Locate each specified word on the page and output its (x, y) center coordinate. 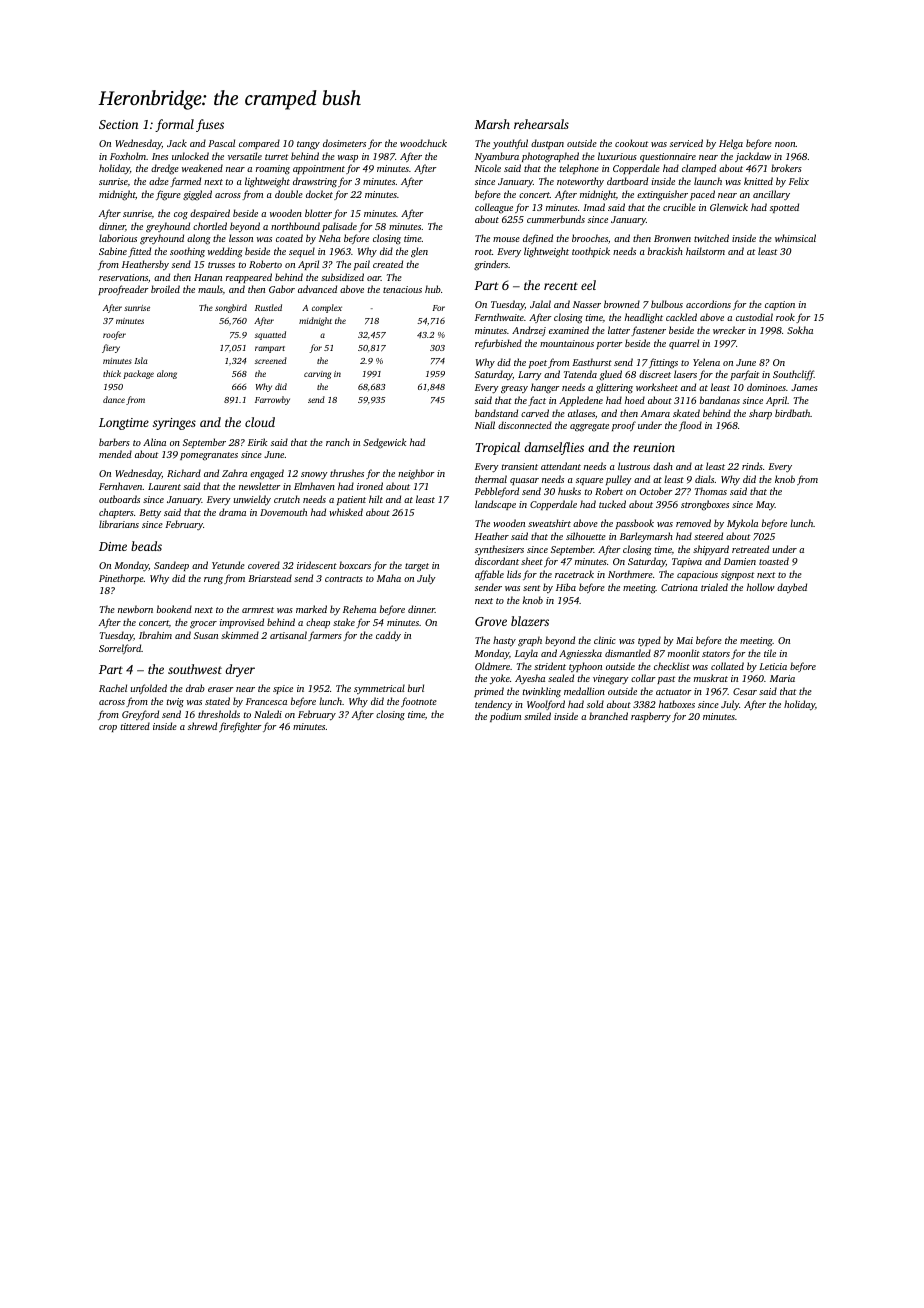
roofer (114, 335)
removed (693, 523)
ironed (370, 486)
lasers (685, 374)
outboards (119, 499)
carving (317, 375)
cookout (631, 143)
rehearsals (541, 124)
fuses (210, 125)
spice (283, 689)
